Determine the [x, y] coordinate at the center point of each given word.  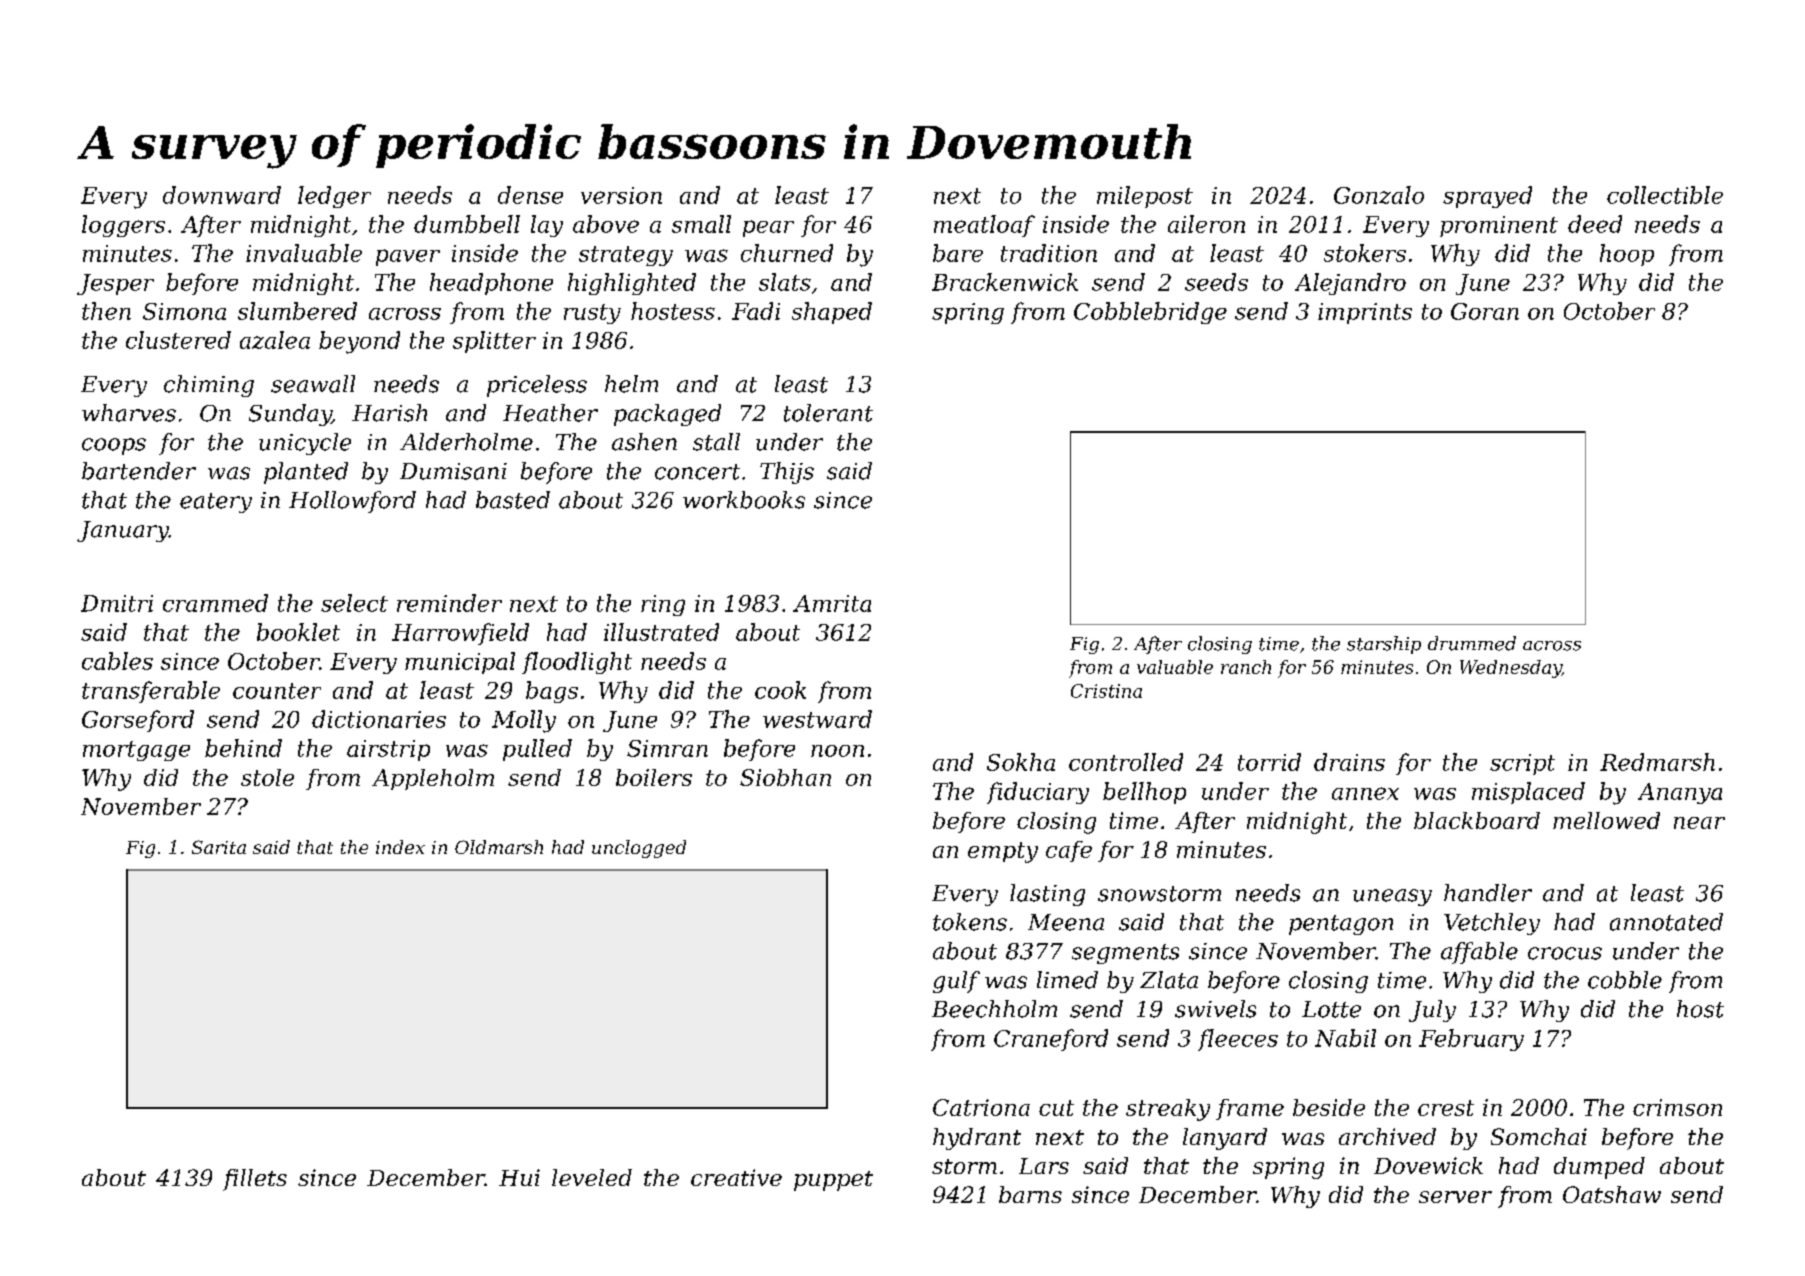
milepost [1145, 197]
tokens [970, 922]
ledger [334, 197]
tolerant [828, 413]
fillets [255, 1180]
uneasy [1392, 897]
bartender [139, 471]
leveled [592, 1177]
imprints [1365, 313]
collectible [1665, 195]
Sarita [219, 847]
